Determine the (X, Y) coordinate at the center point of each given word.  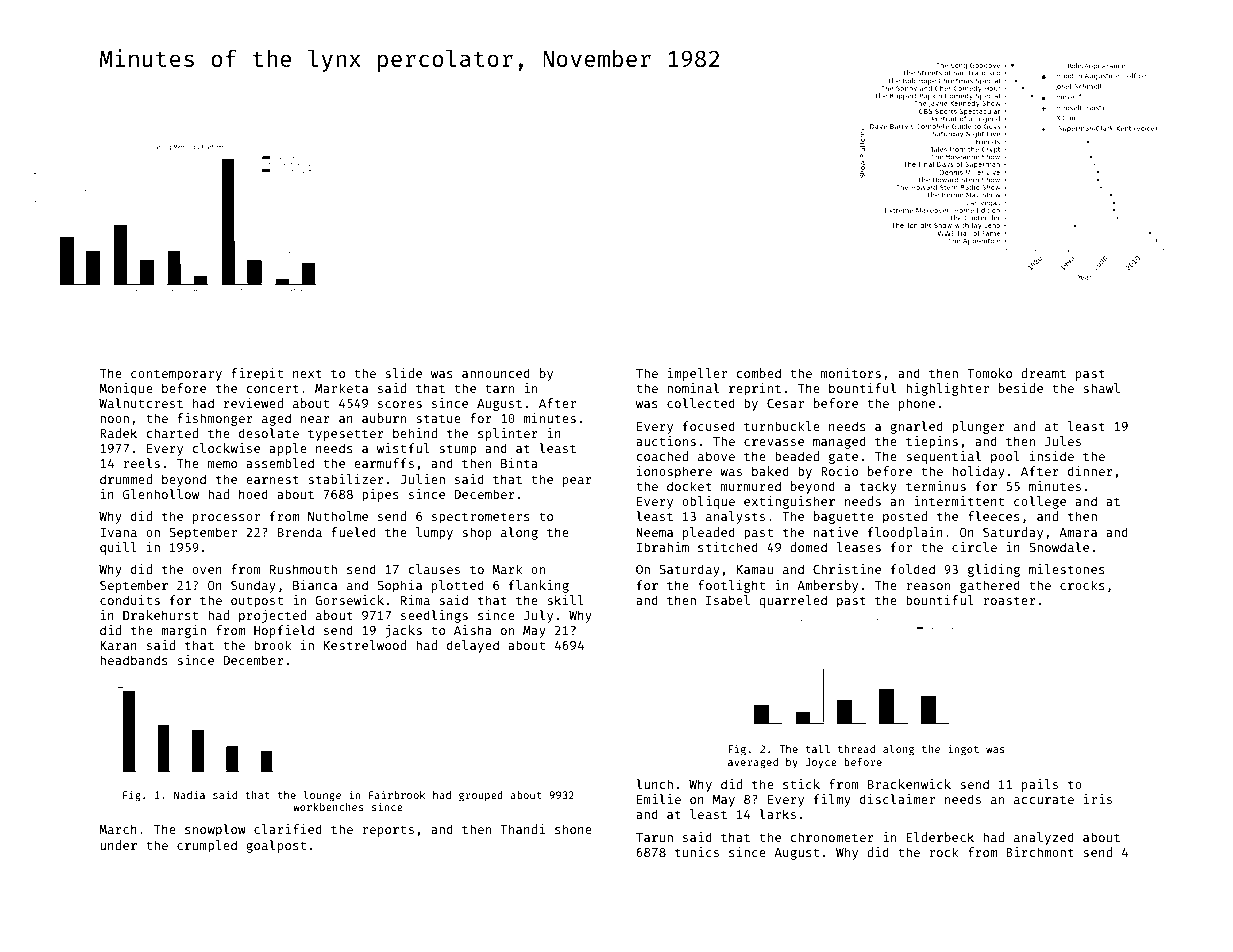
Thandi (523, 829)
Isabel (728, 600)
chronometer (832, 837)
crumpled (207, 846)
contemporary (176, 375)
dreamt (1043, 373)
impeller (697, 374)
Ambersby (827, 586)
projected (272, 616)
